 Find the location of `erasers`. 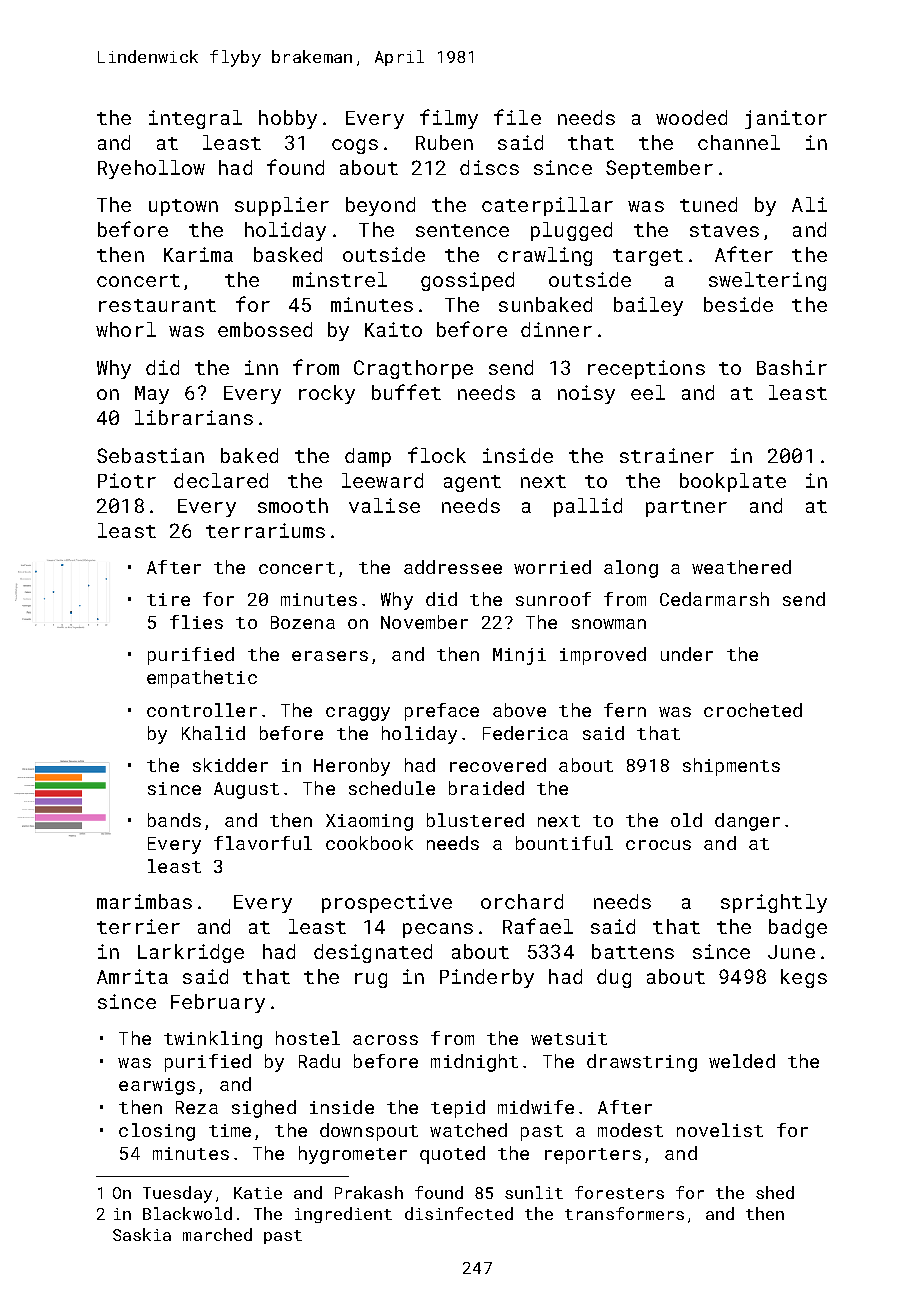

erasers is located at coordinates (330, 656).
